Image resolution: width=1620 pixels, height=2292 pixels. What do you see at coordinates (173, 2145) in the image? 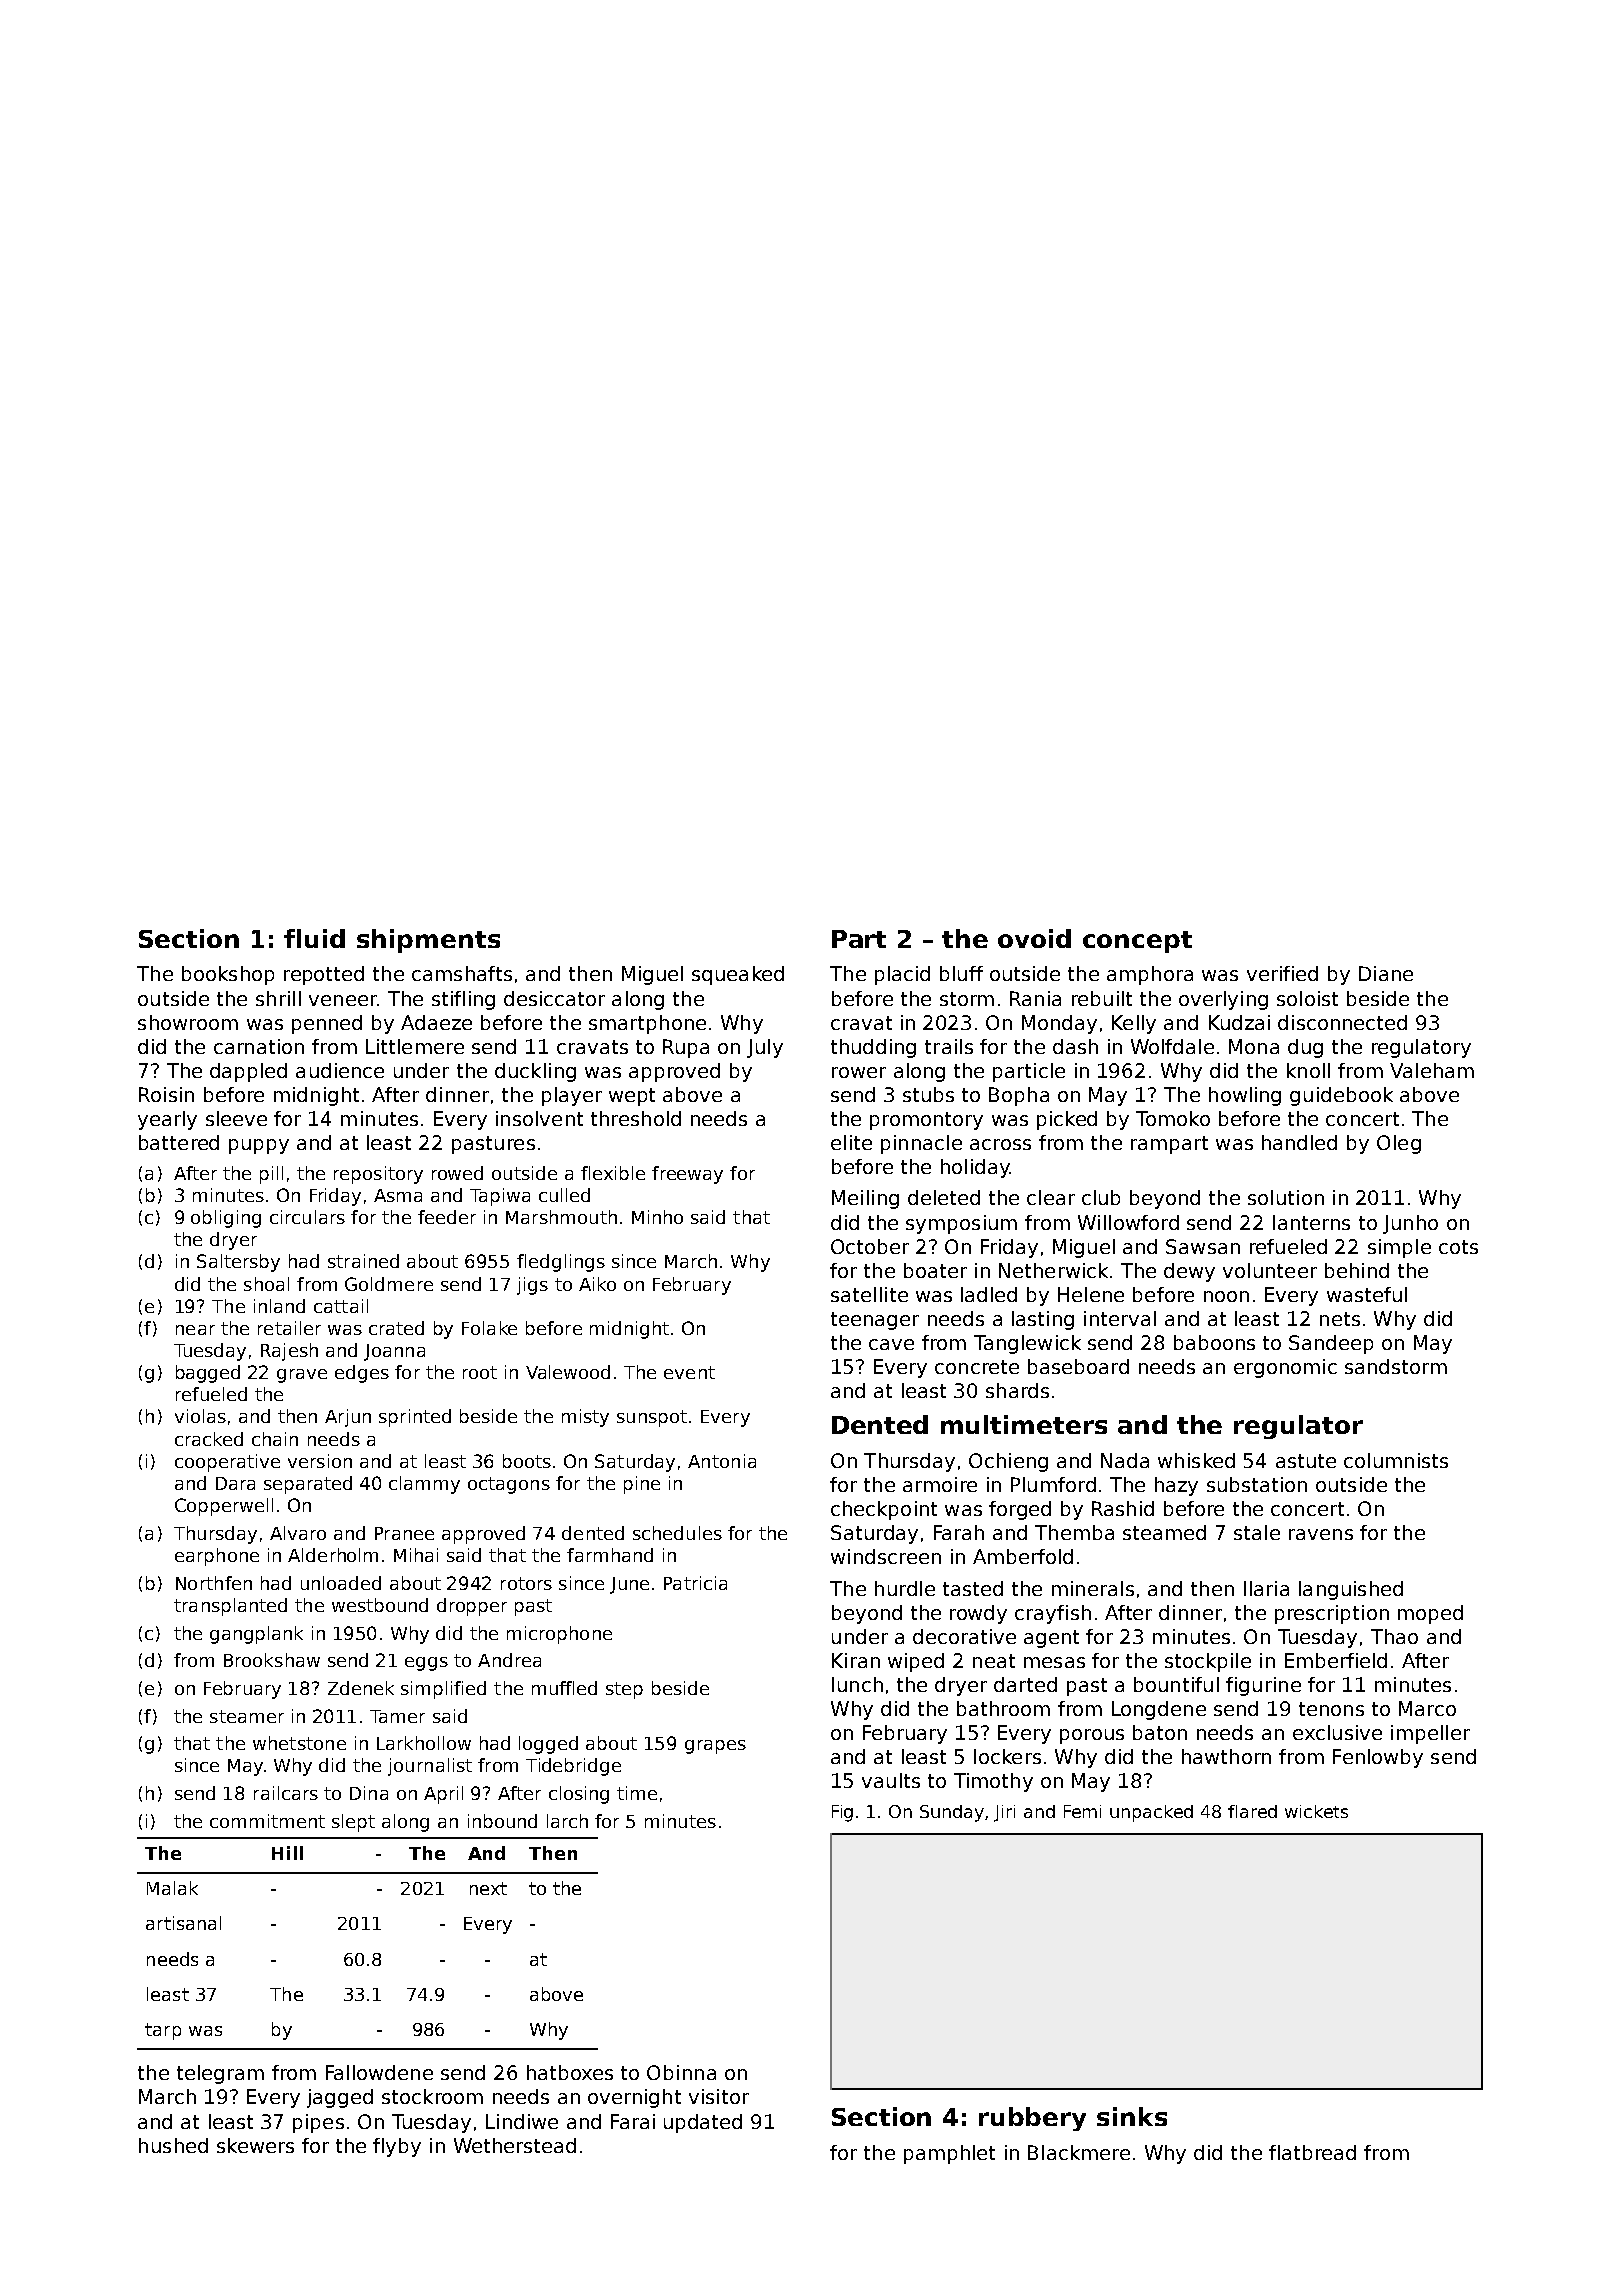
I see `hushed` at bounding box center [173, 2145].
